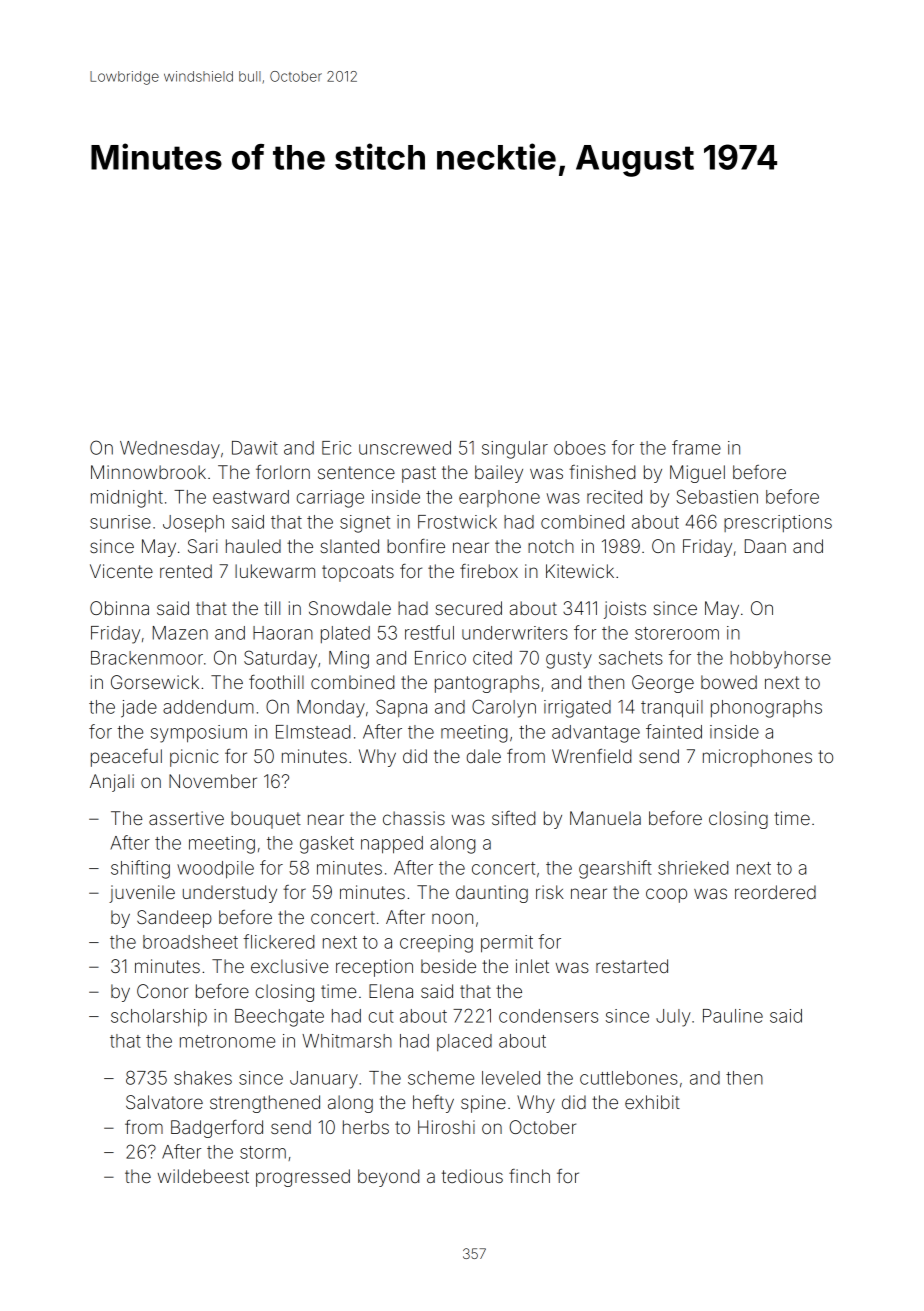 The width and height of the screenshot is (924, 1311). Describe the element at coordinates (765, 546) in the screenshot. I see `Daan` at that location.
